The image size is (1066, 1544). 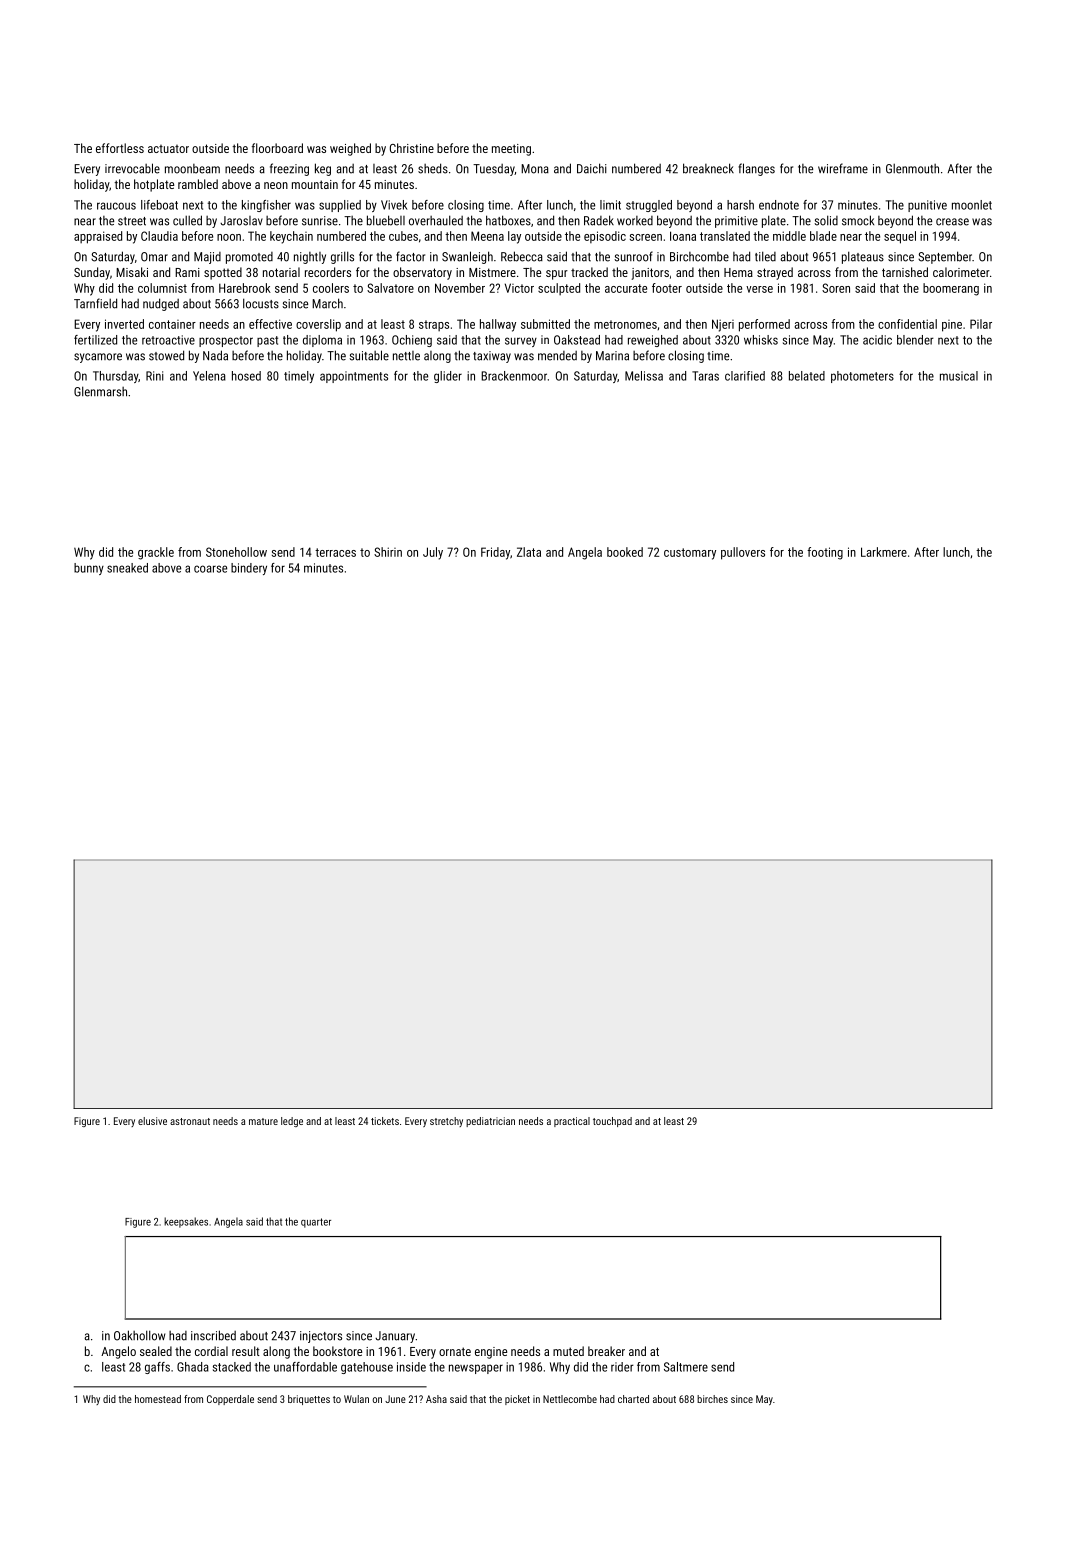 What do you see at coordinates (152, 1121) in the page?
I see `elusive` at bounding box center [152, 1121].
